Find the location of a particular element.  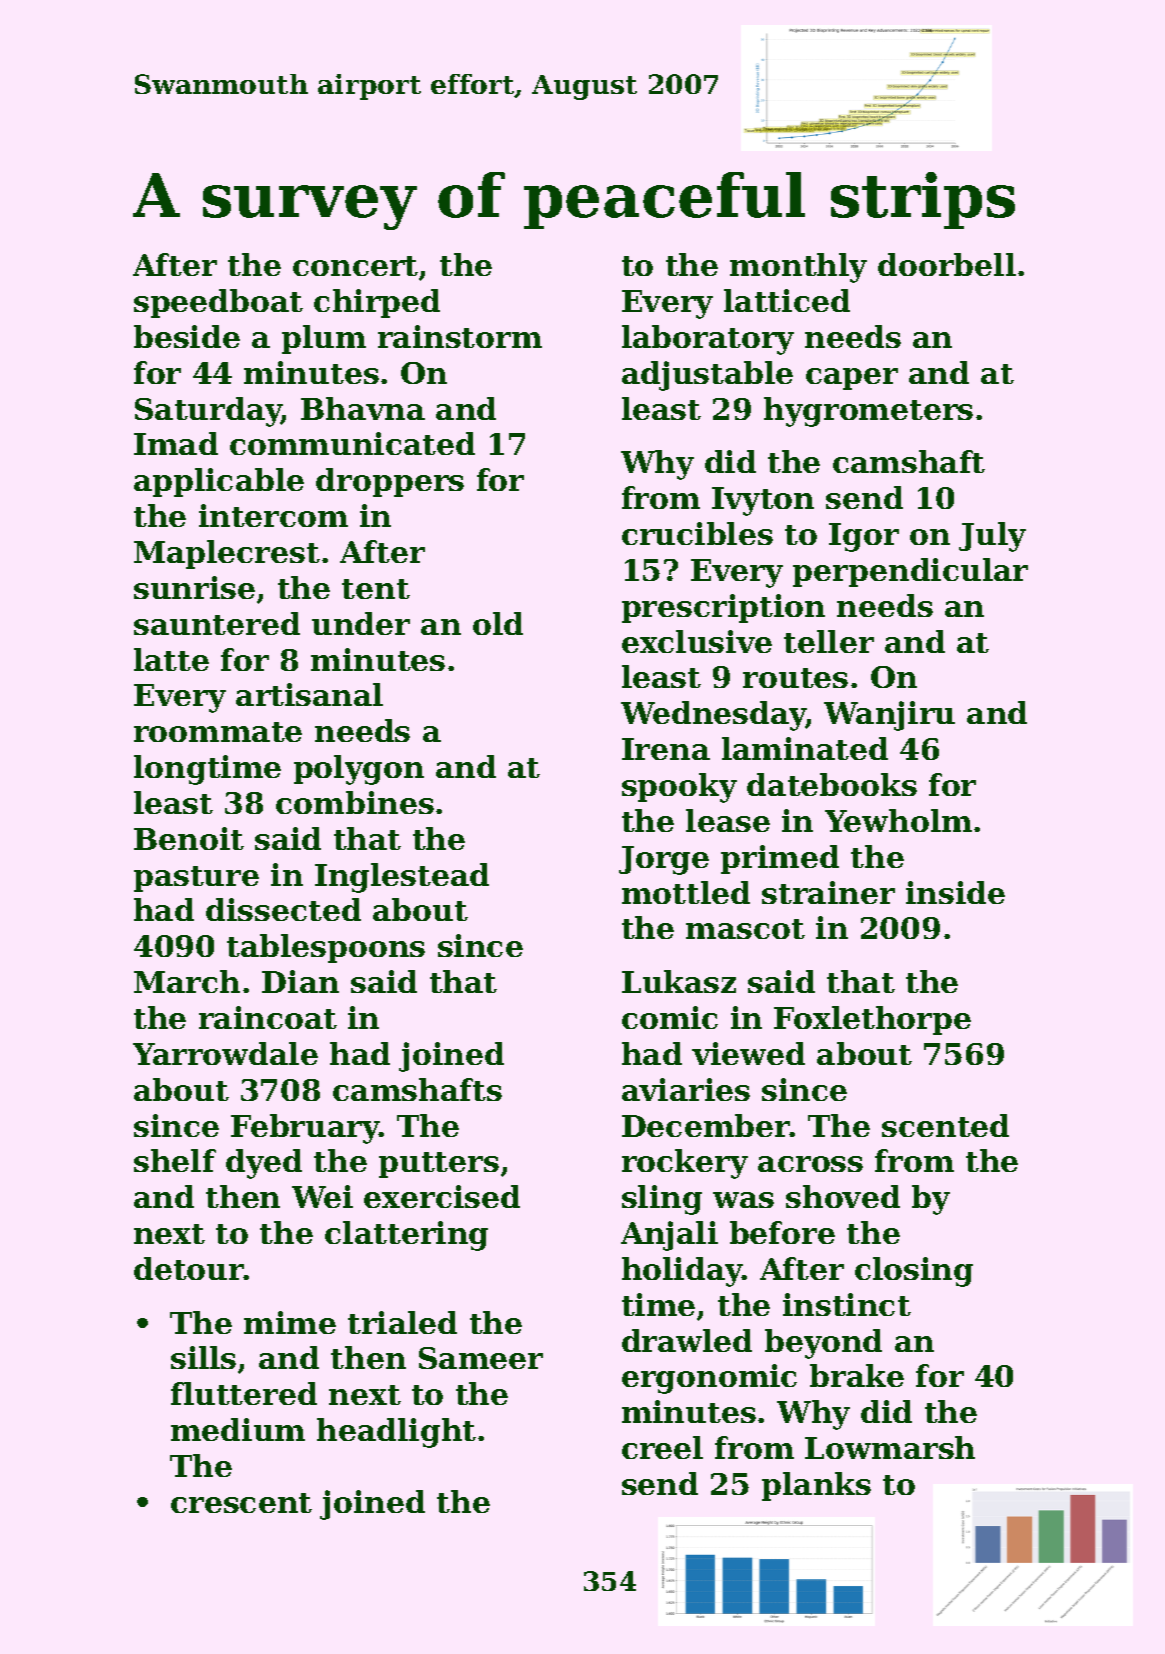

latticed is located at coordinates (787, 300).
